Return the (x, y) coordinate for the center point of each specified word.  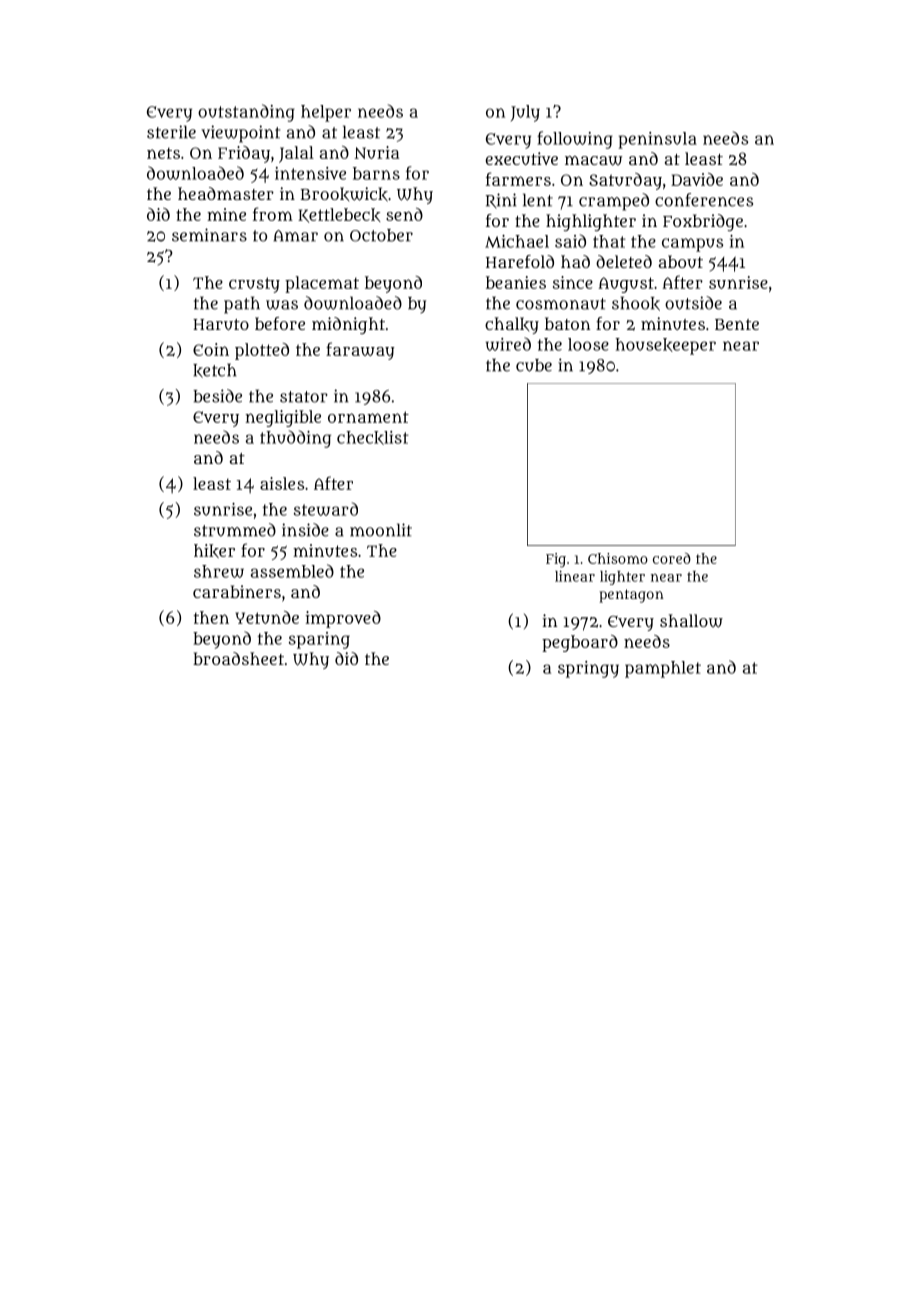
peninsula (657, 140)
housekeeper (666, 346)
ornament (368, 417)
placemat (322, 284)
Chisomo (618, 558)
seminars (209, 235)
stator (304, 397)
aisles (282, 483)
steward (326, 509)
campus (692, 245)
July (525, 113)
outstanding (246, 113)
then (211, 617)
